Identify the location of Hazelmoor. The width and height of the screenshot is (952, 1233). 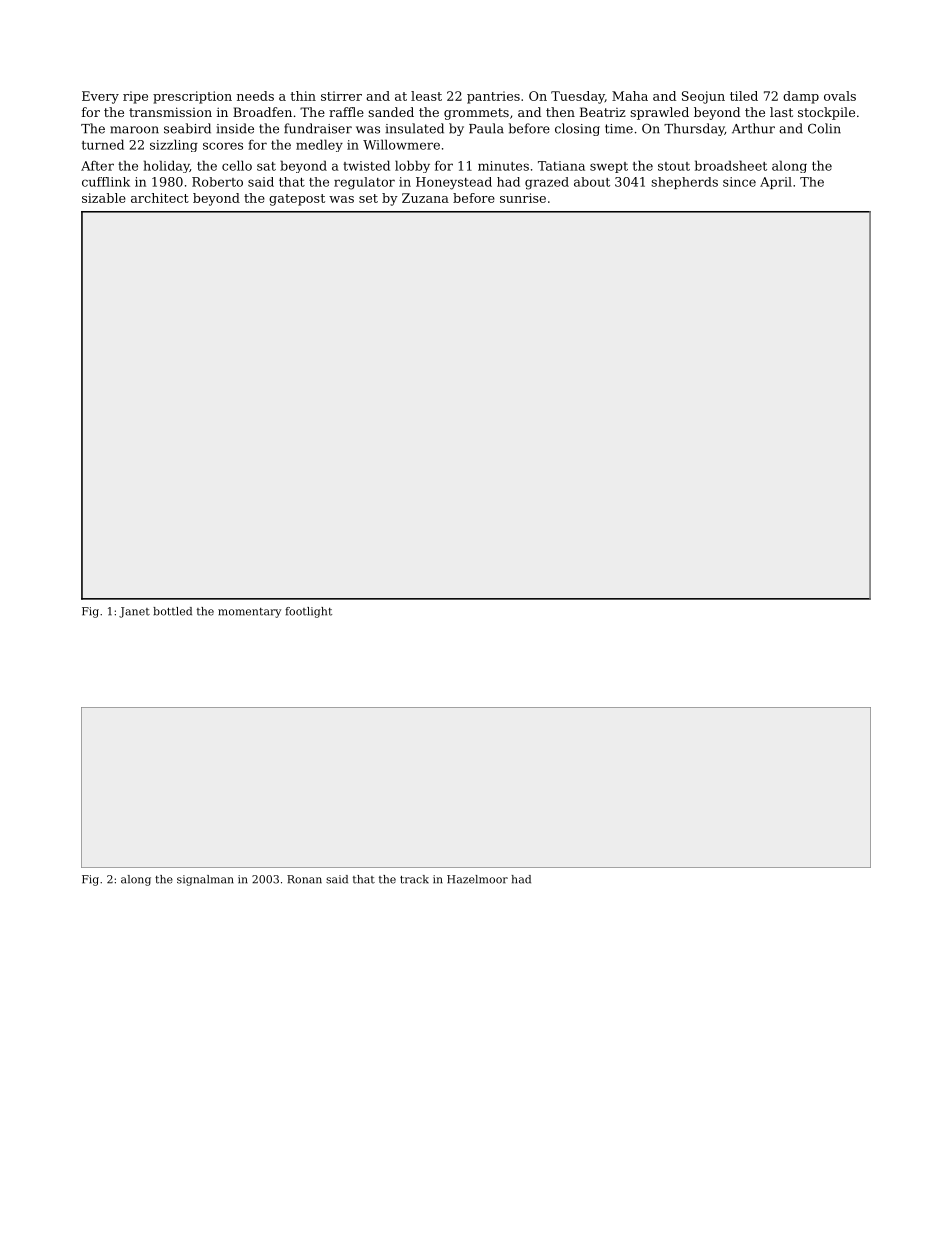
(477, 879).
